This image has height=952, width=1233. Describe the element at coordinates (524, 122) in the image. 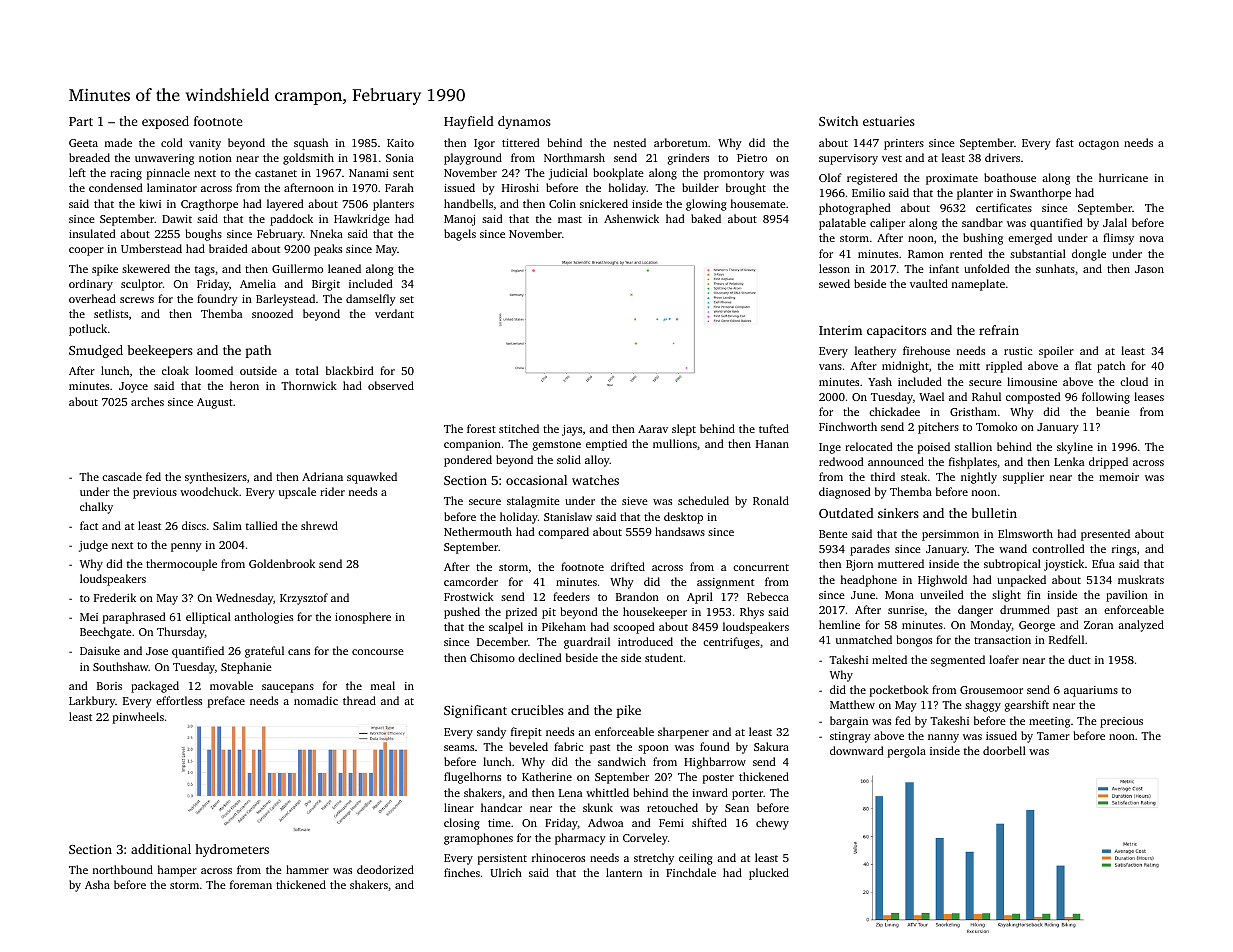

I see `dynamos` at that location.
